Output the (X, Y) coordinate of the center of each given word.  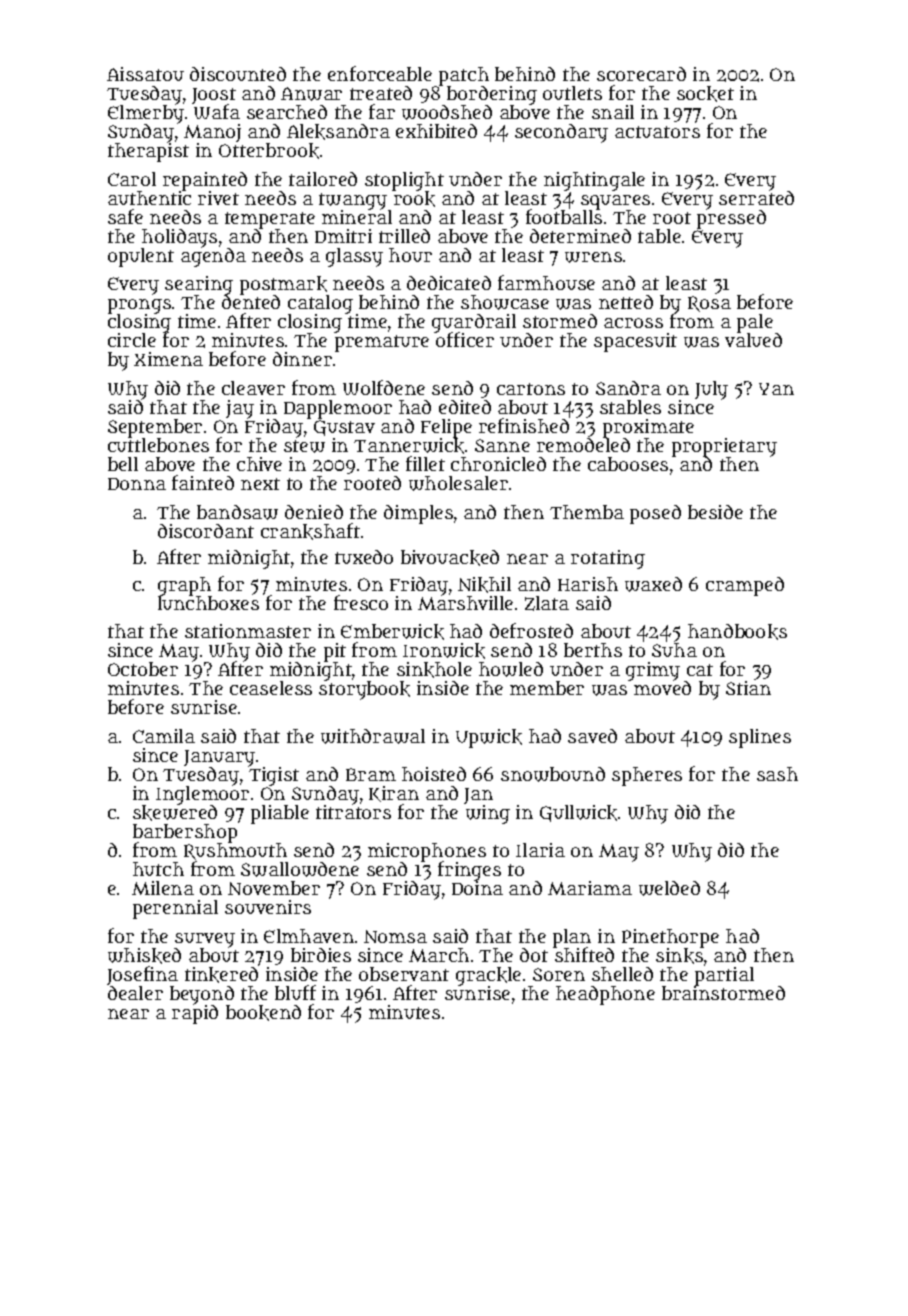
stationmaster (248, 631)
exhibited (436, 131)
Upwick (489, 738)
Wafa (217, 112)
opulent (141, 257)
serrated (756, 198)
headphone (605, 995)
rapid (195, 1014)
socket (705, 94)
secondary (561, 133)
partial (724, 976)
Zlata (547, 603)
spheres (647, 776)
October (143, 669)
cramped (745, 586)
